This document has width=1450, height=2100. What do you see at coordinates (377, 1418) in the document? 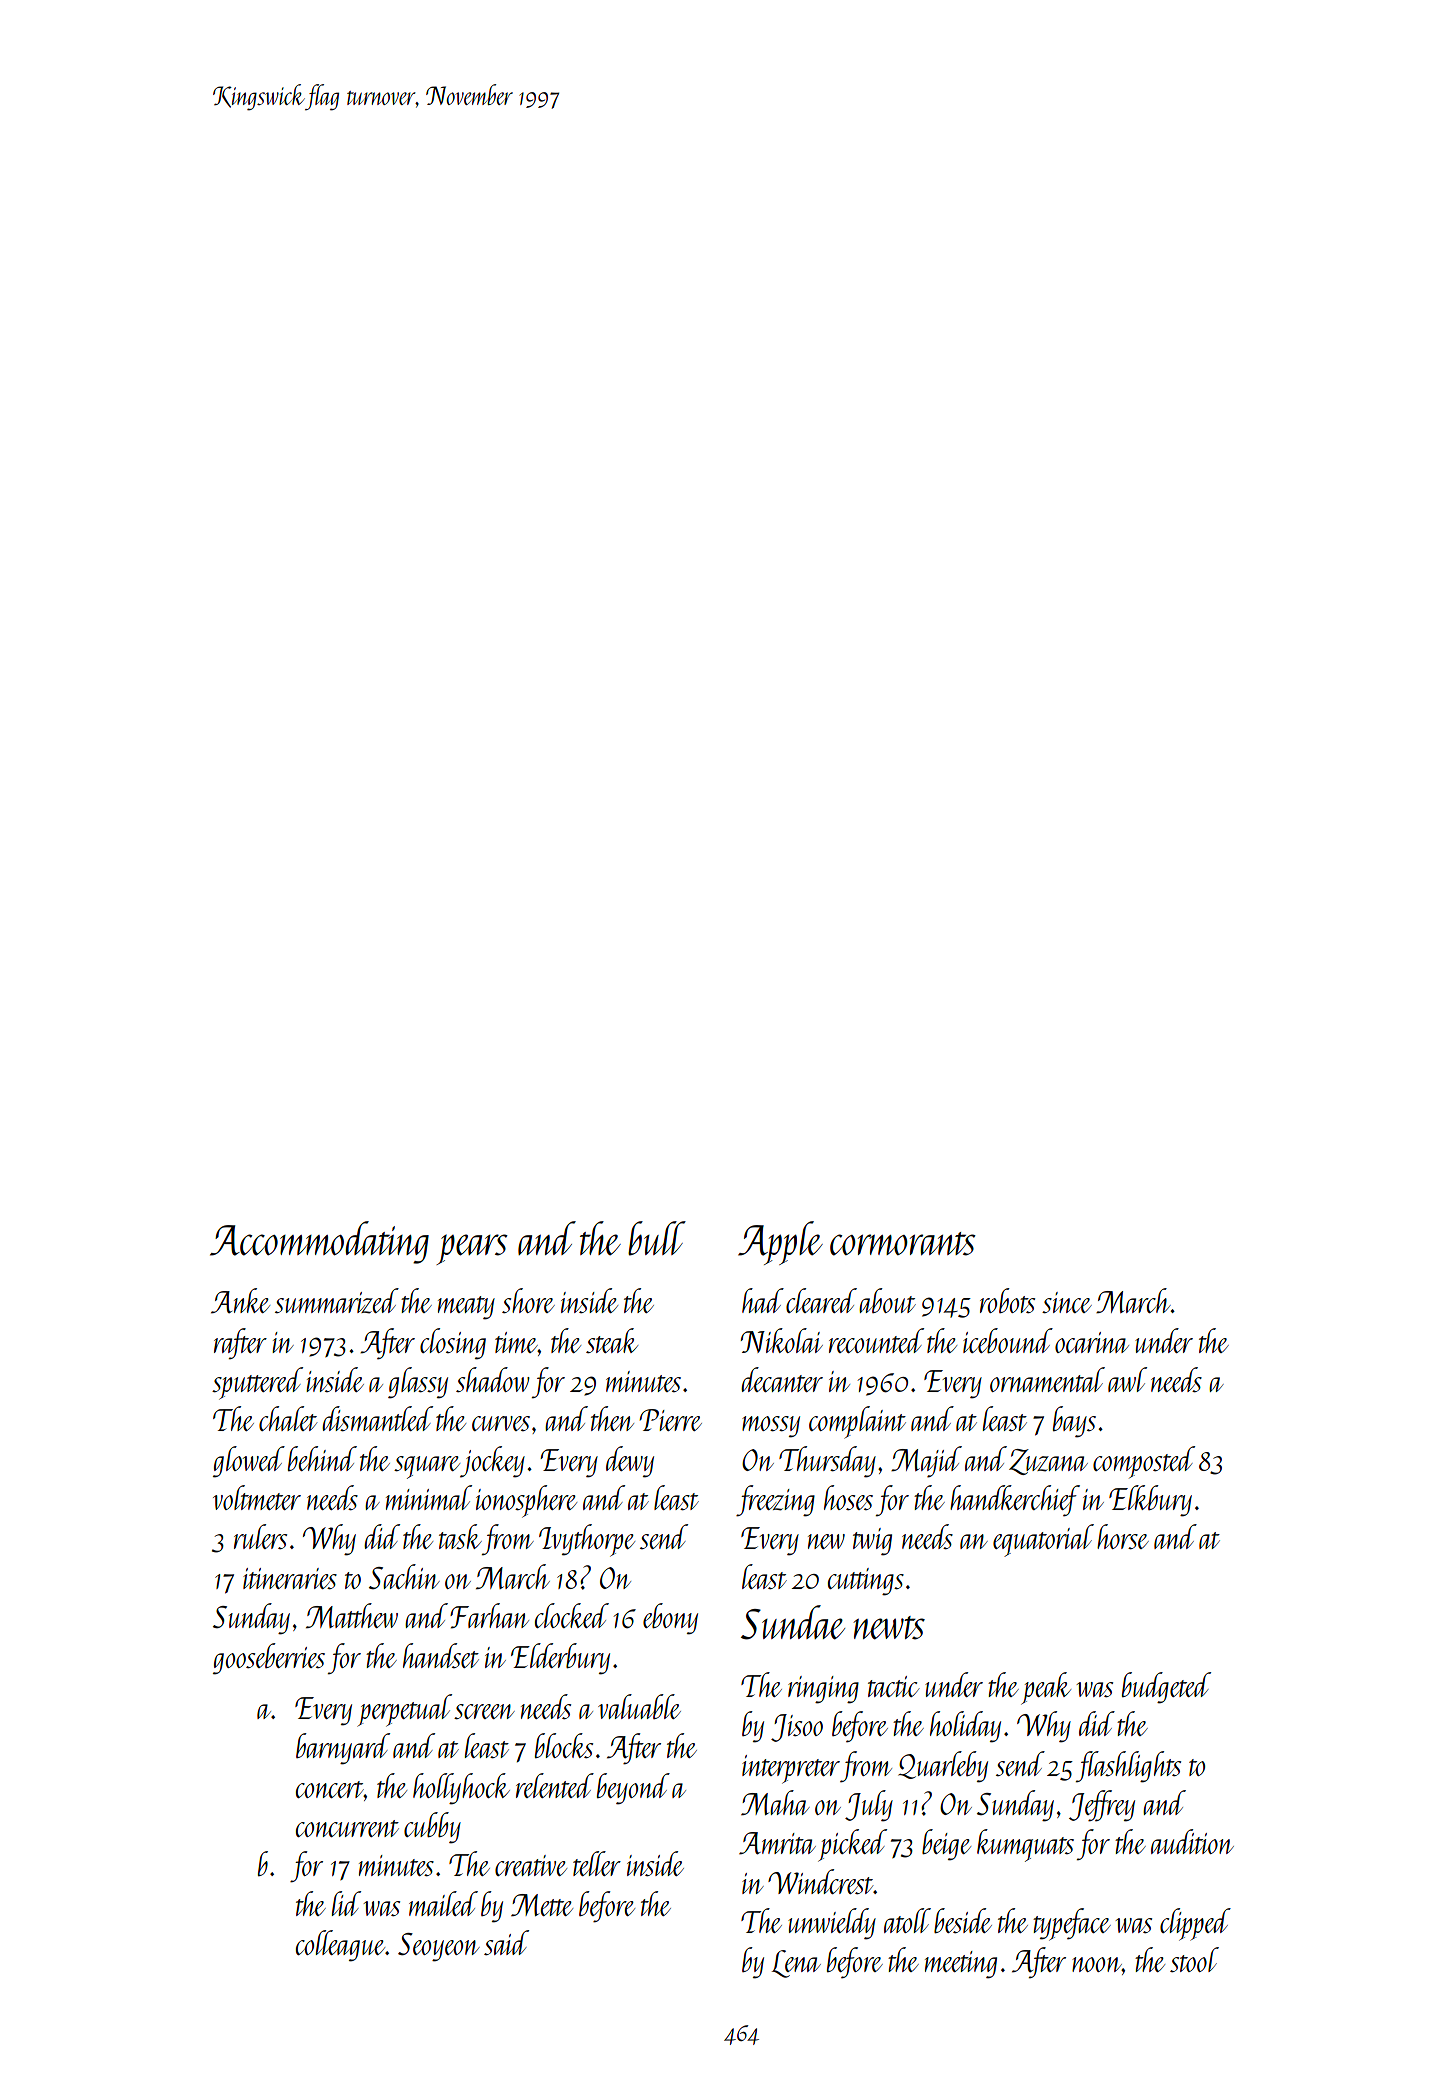
I see `dismantled` at bounding box center [377, 1418].
